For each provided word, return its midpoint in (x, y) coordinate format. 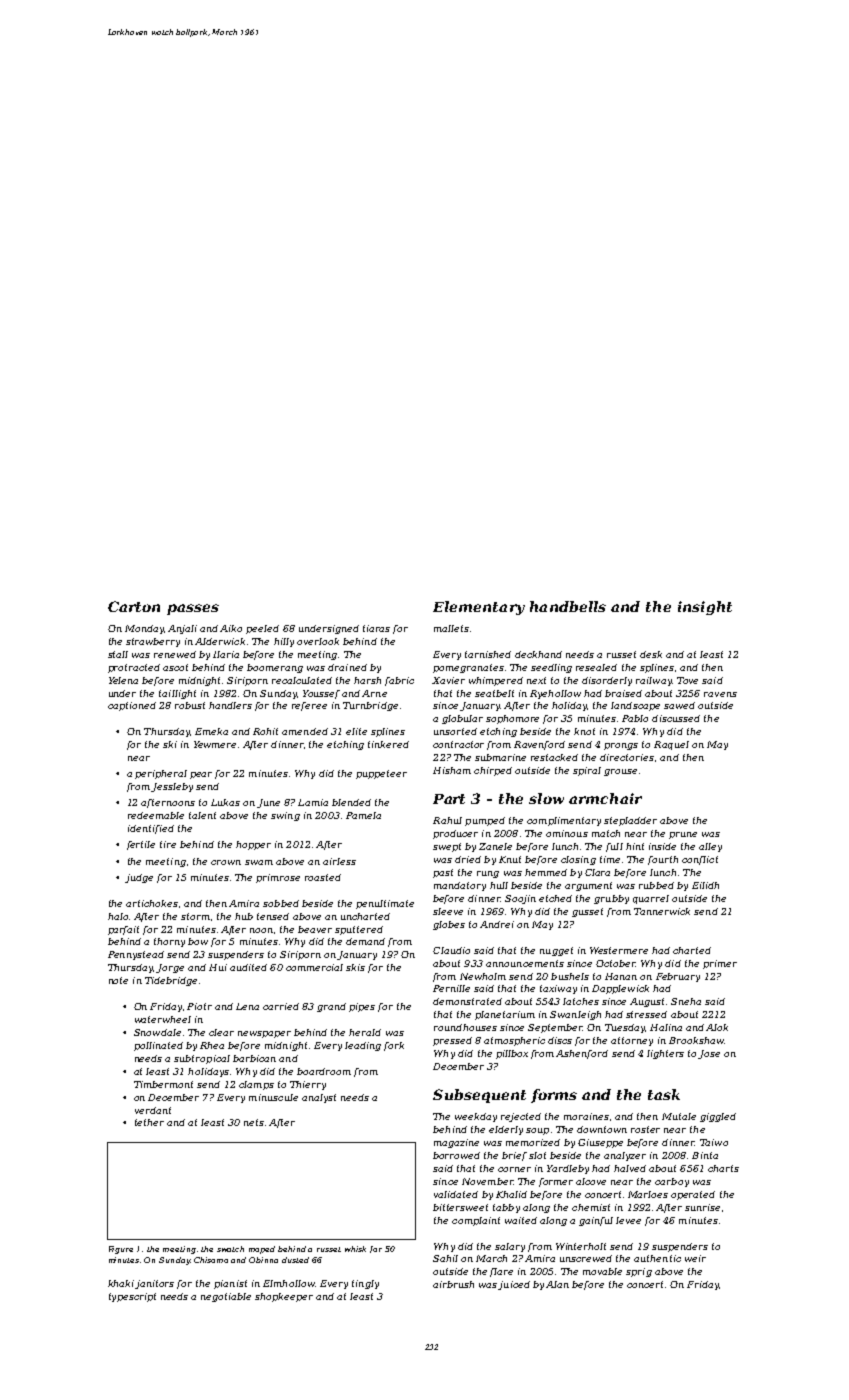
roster (645, 1129)
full (614, 847)
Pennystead (136, 955)
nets (254, 1122)
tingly (365, 1284)
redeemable (156, 815)
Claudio (451, 950)
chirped (493, 771)
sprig (639, 1272)
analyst (319, 1098)
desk (651, 654)
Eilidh (705, 885)
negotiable (226, 1297)
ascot (175, 667)
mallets (451, 628)
